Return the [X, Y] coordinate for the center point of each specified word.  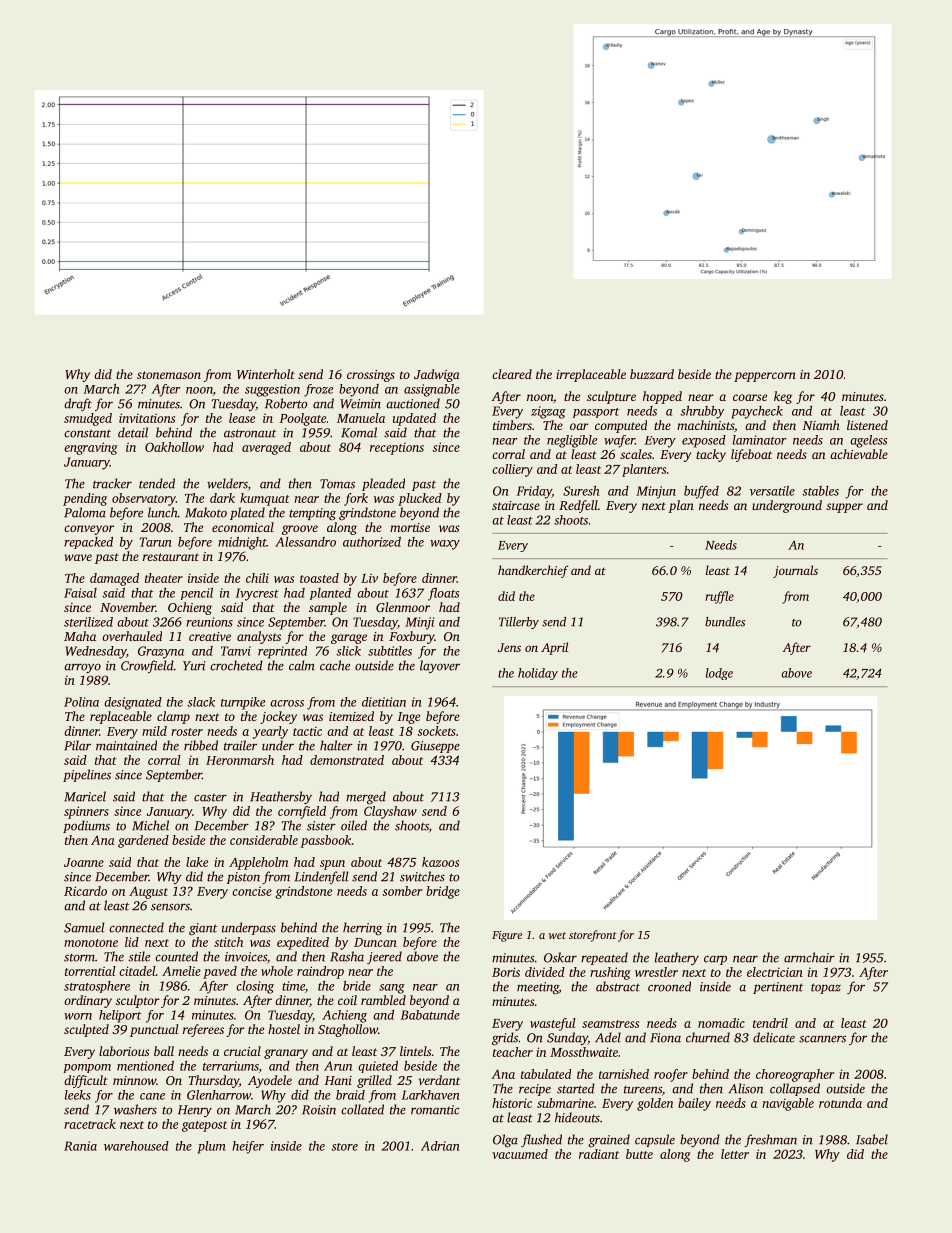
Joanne [84, 862]
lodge [719, 674]
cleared [512, 374]
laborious [124, 1051]
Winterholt [266, 374]
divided [545, 972]
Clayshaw [390, 812]
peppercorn [765, 377]
